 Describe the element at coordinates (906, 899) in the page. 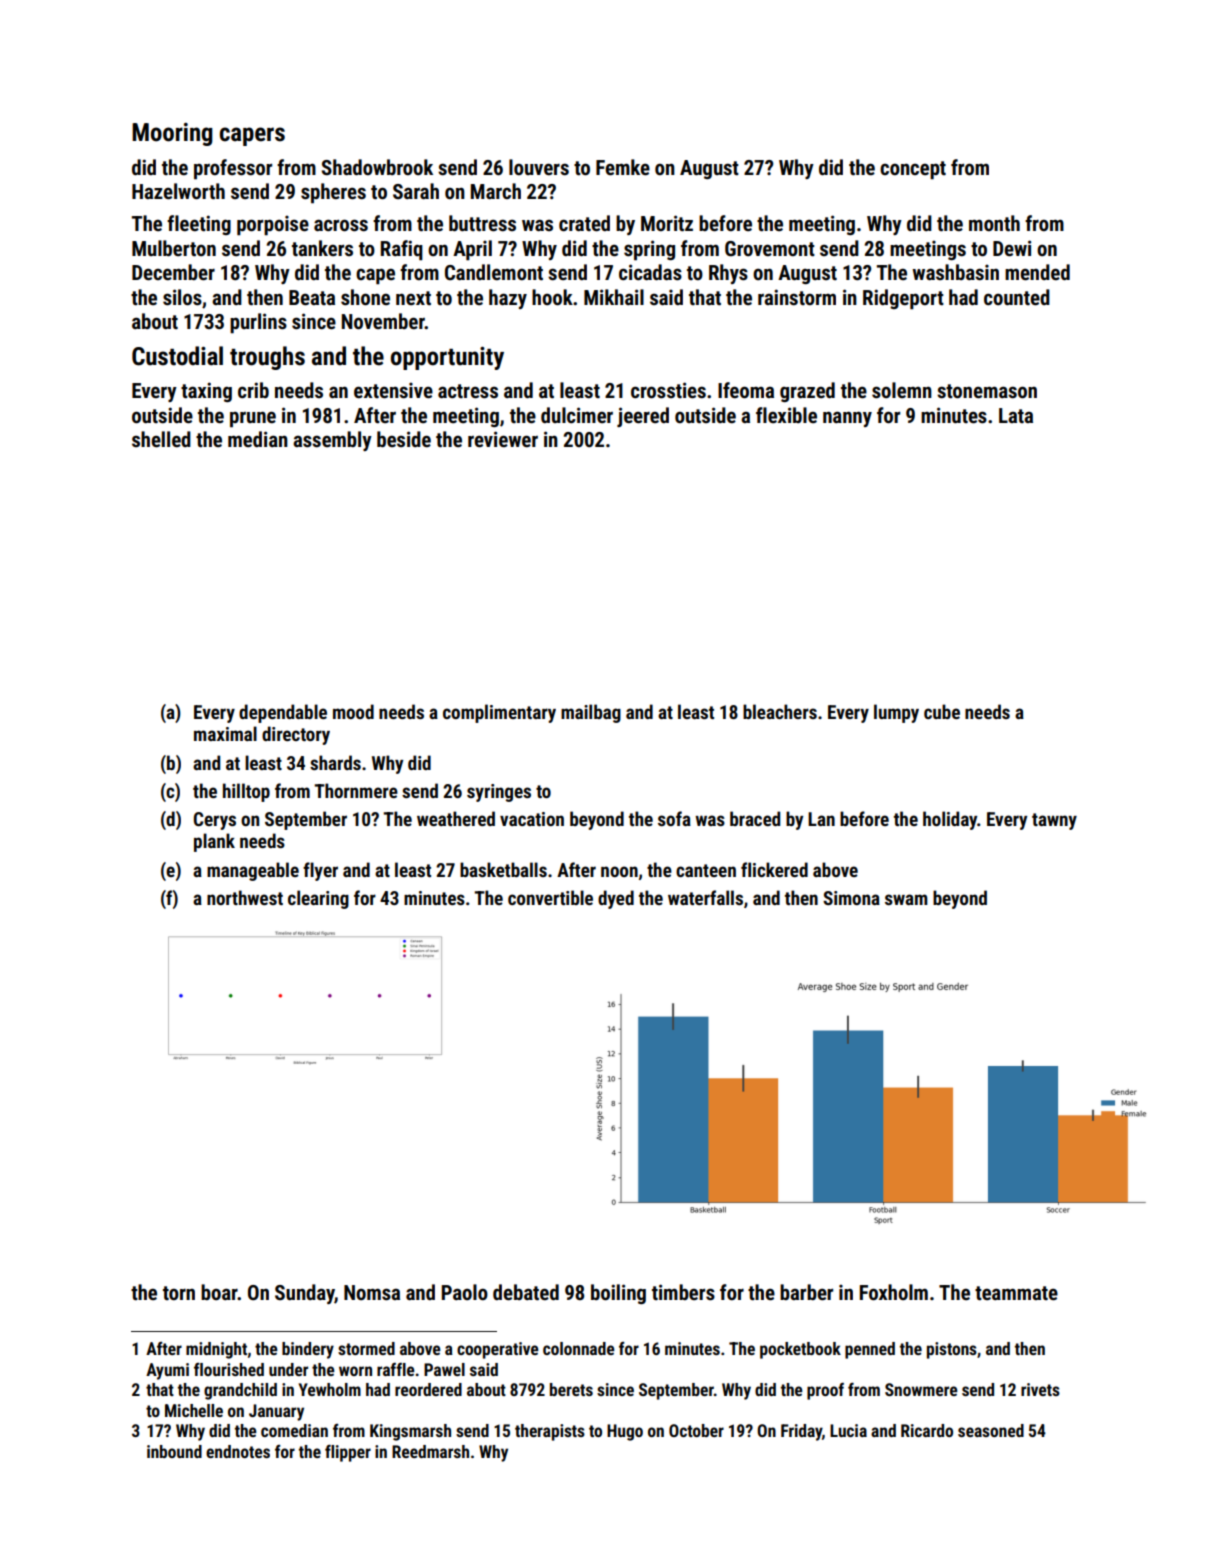

I see `swam` at that location.
